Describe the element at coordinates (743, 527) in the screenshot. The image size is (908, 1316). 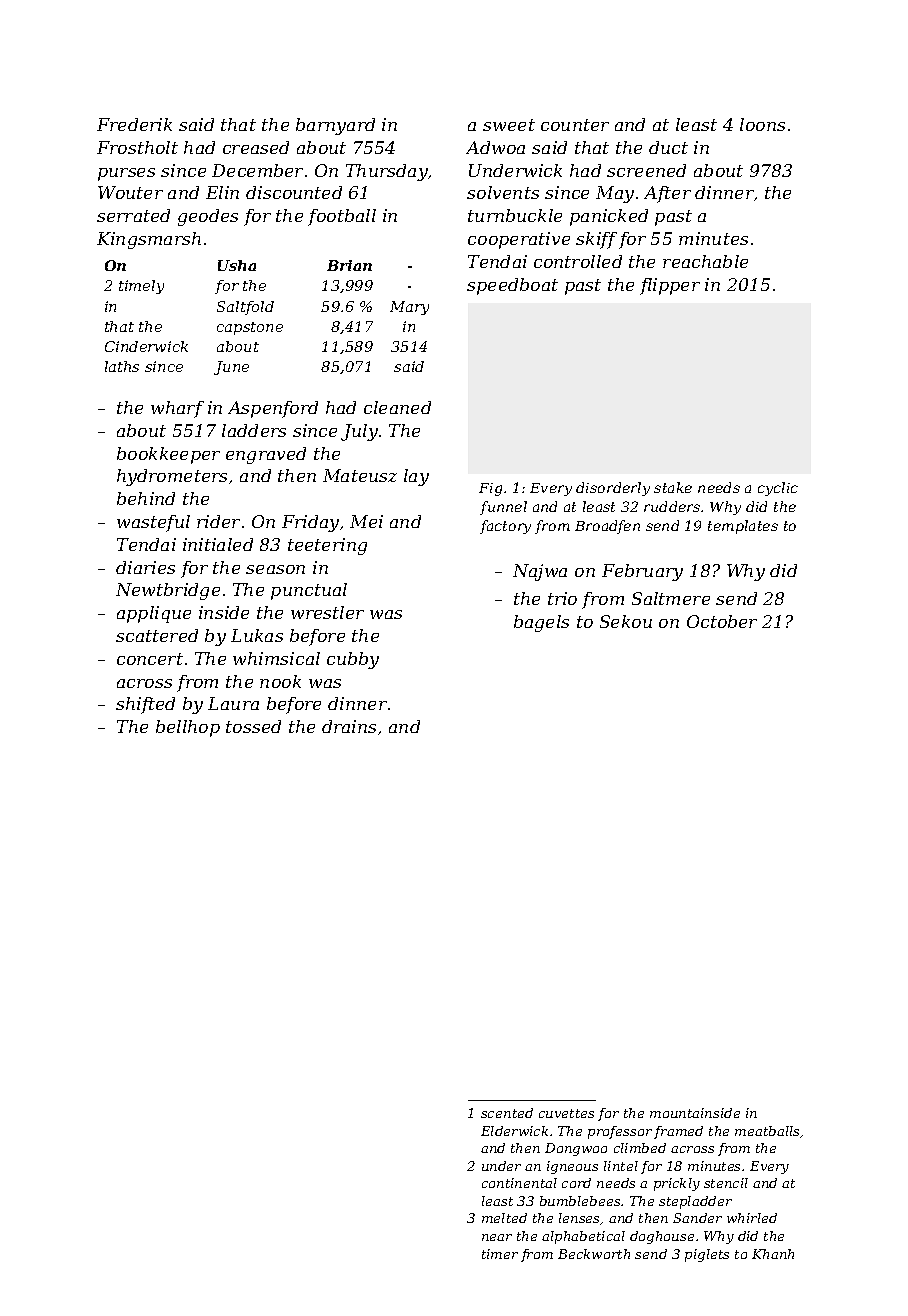
I see `templates` at that location.
